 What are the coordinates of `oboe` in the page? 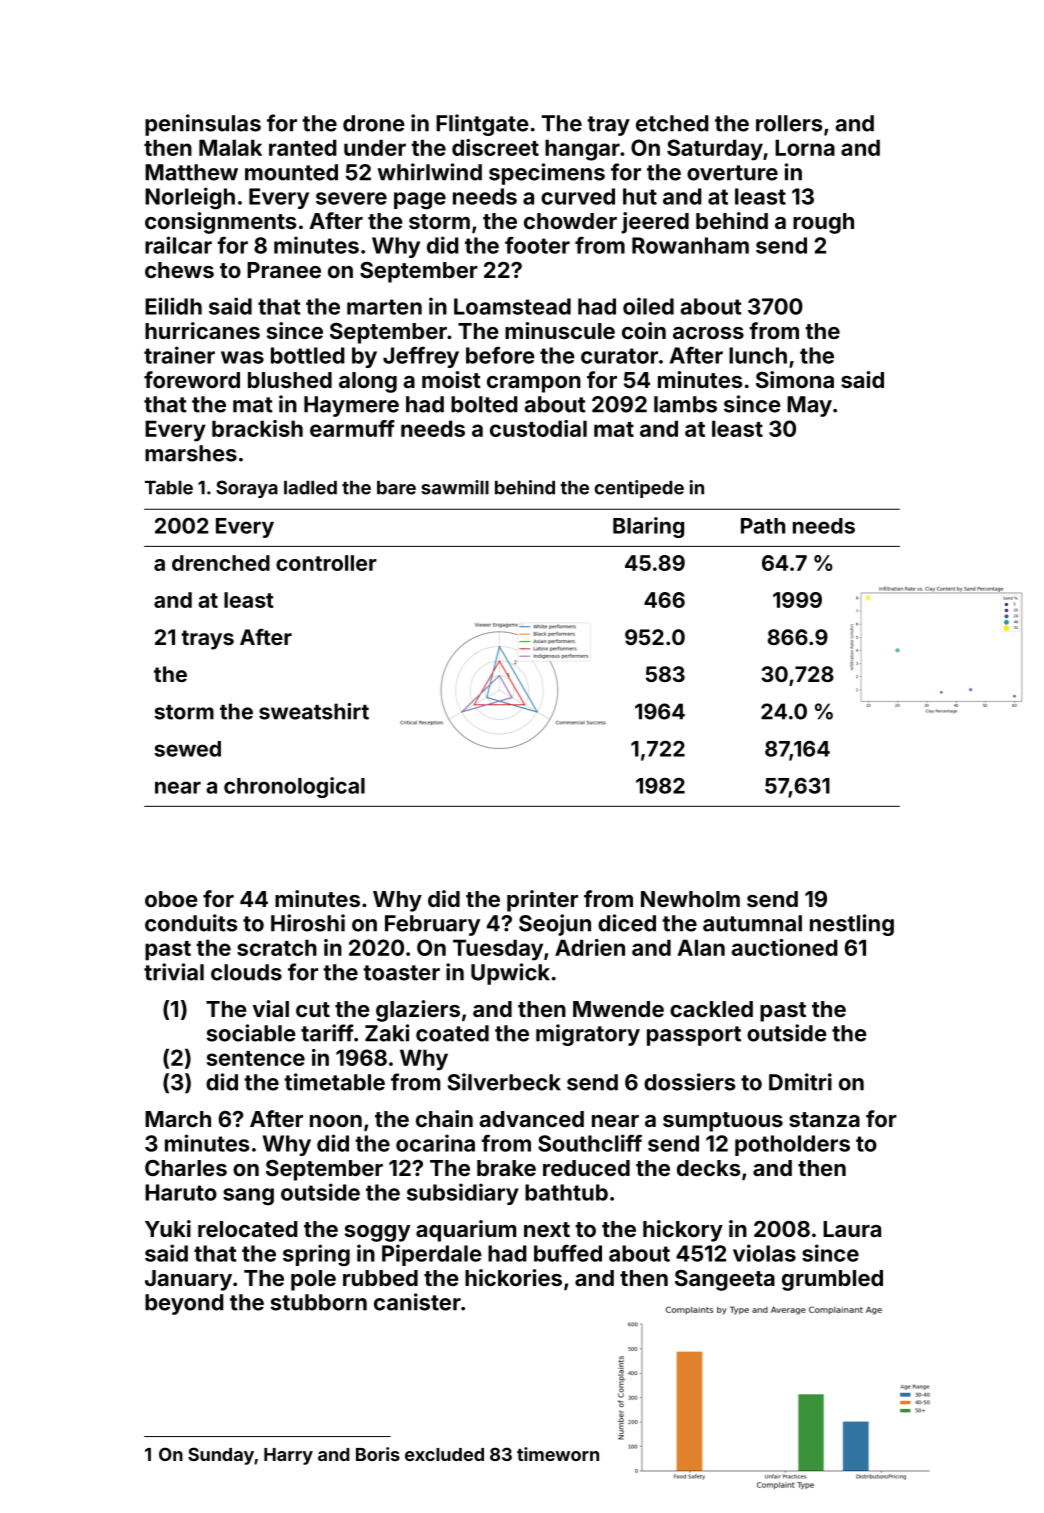 It's located at (171, 899).
